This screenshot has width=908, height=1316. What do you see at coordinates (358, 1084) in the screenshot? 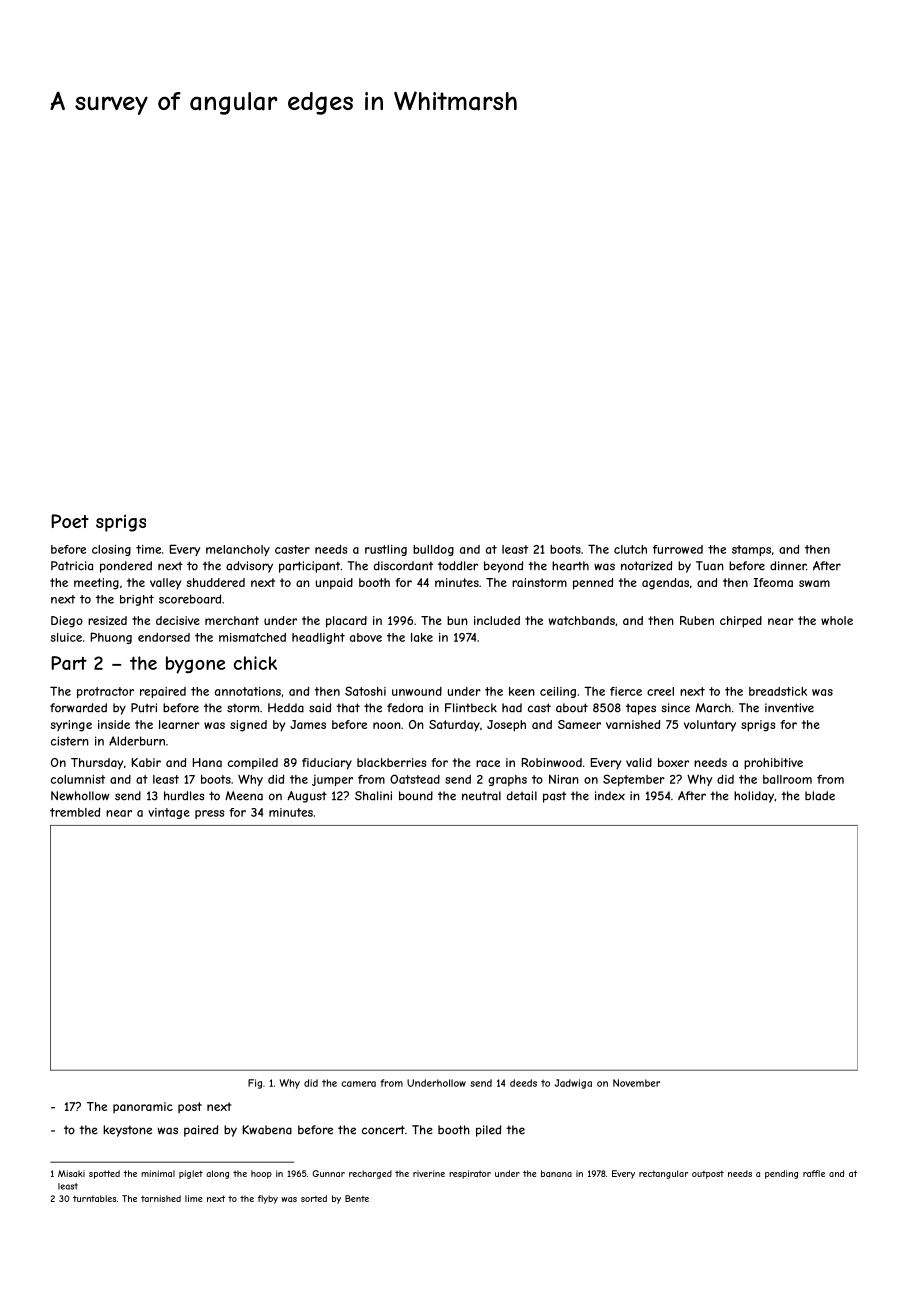
I see `camera` at bounding box center [358, 1084].
